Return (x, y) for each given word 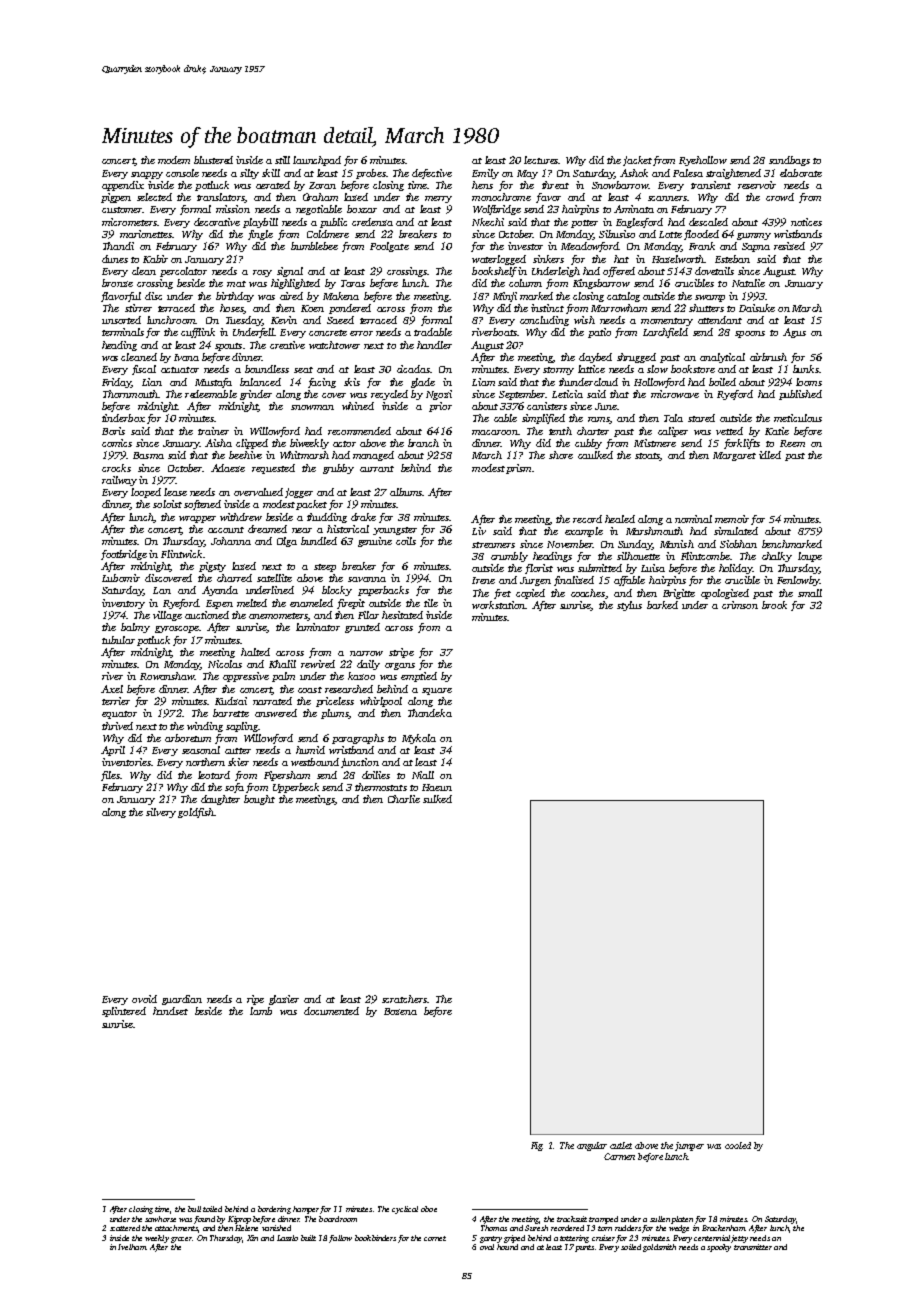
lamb (261, 1011)
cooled (738, 1145)
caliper (673, 432)
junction (360, 763)
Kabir (155, 259)
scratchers (404, 999)
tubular (118, 640)
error (361, 333)
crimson (740, 605)
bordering (274, 1210)
